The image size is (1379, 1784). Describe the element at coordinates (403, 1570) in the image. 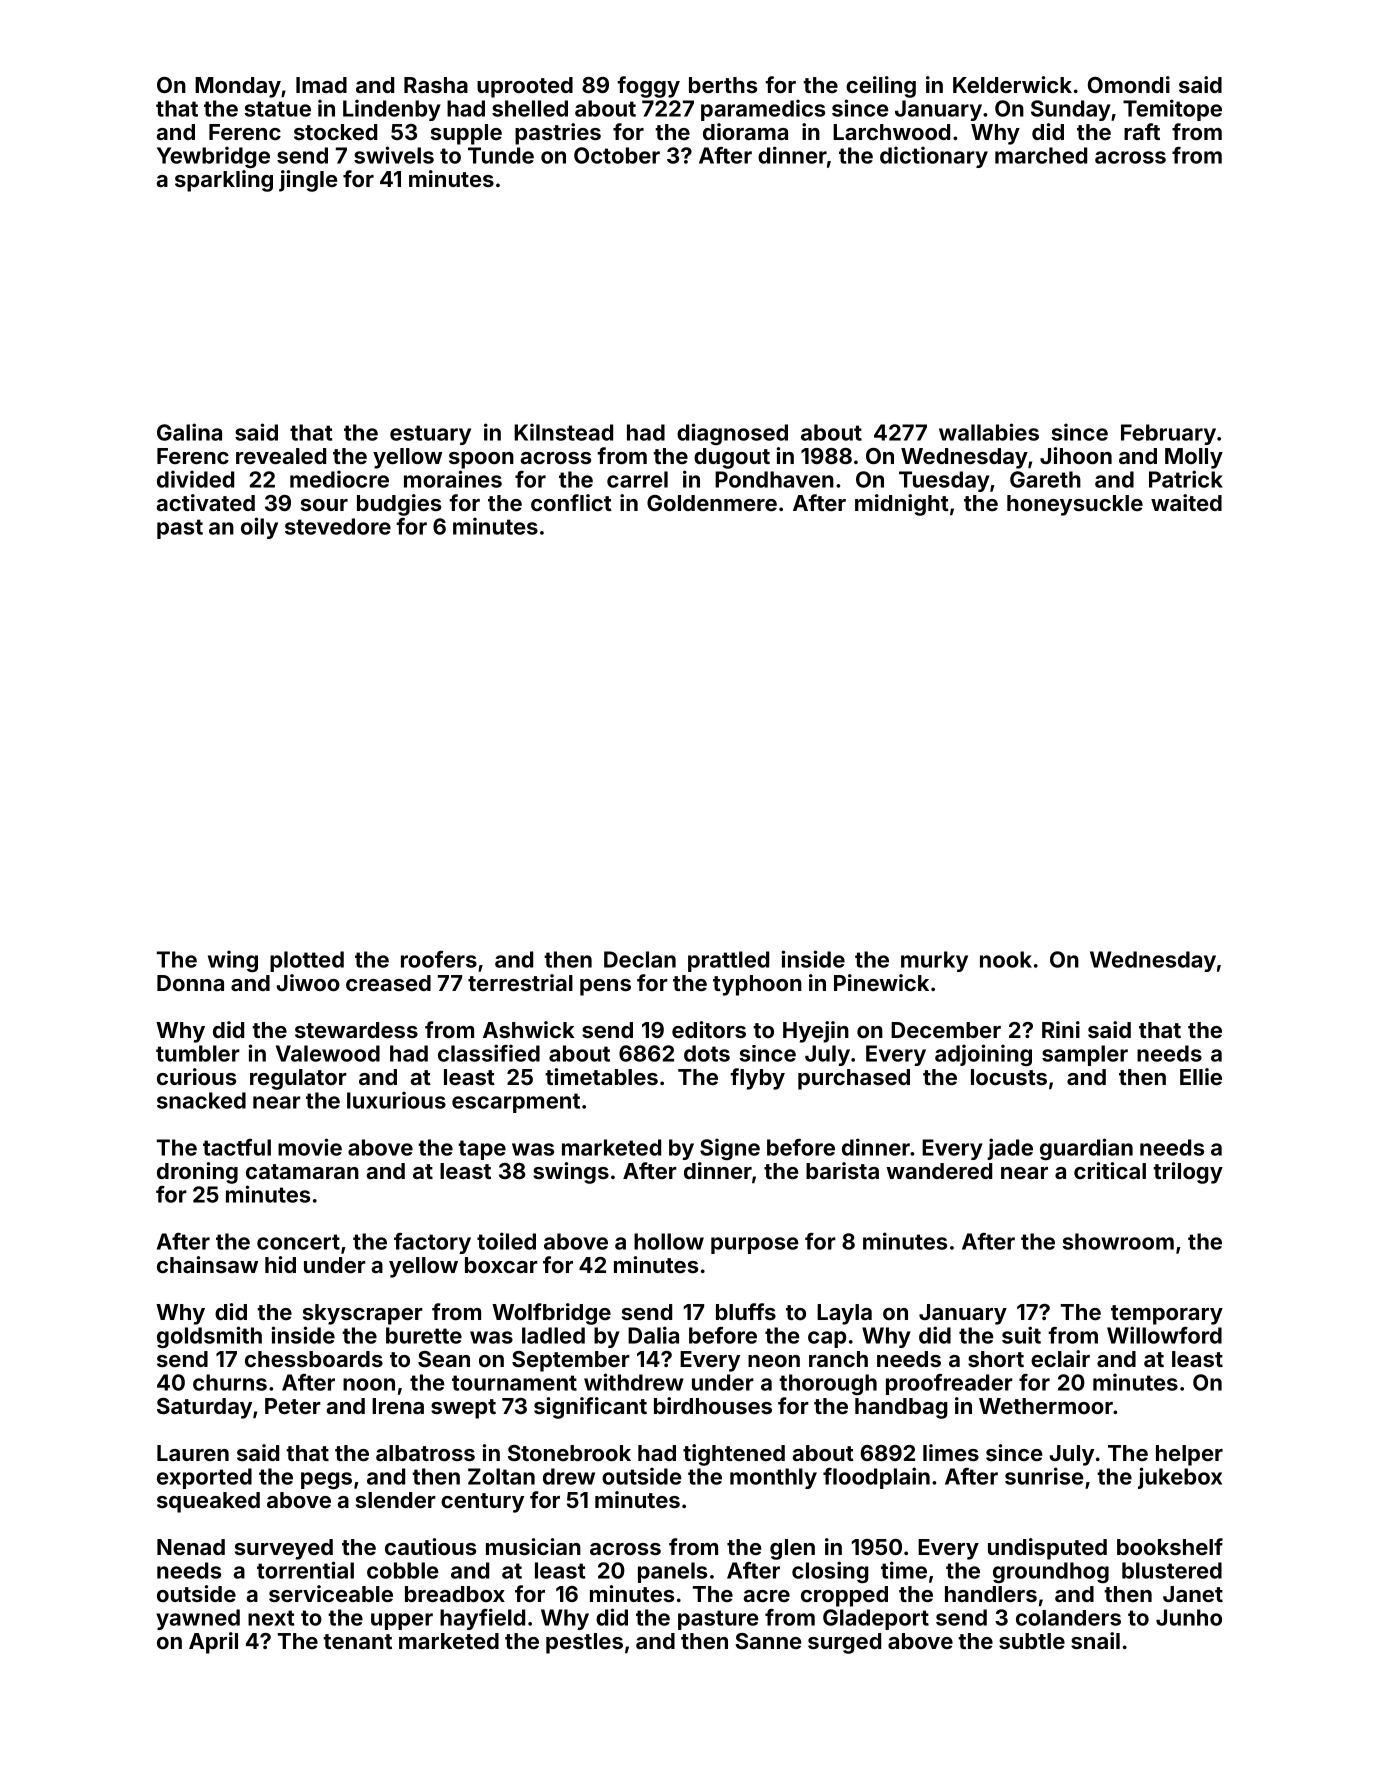

I see `cobble` at that location.
